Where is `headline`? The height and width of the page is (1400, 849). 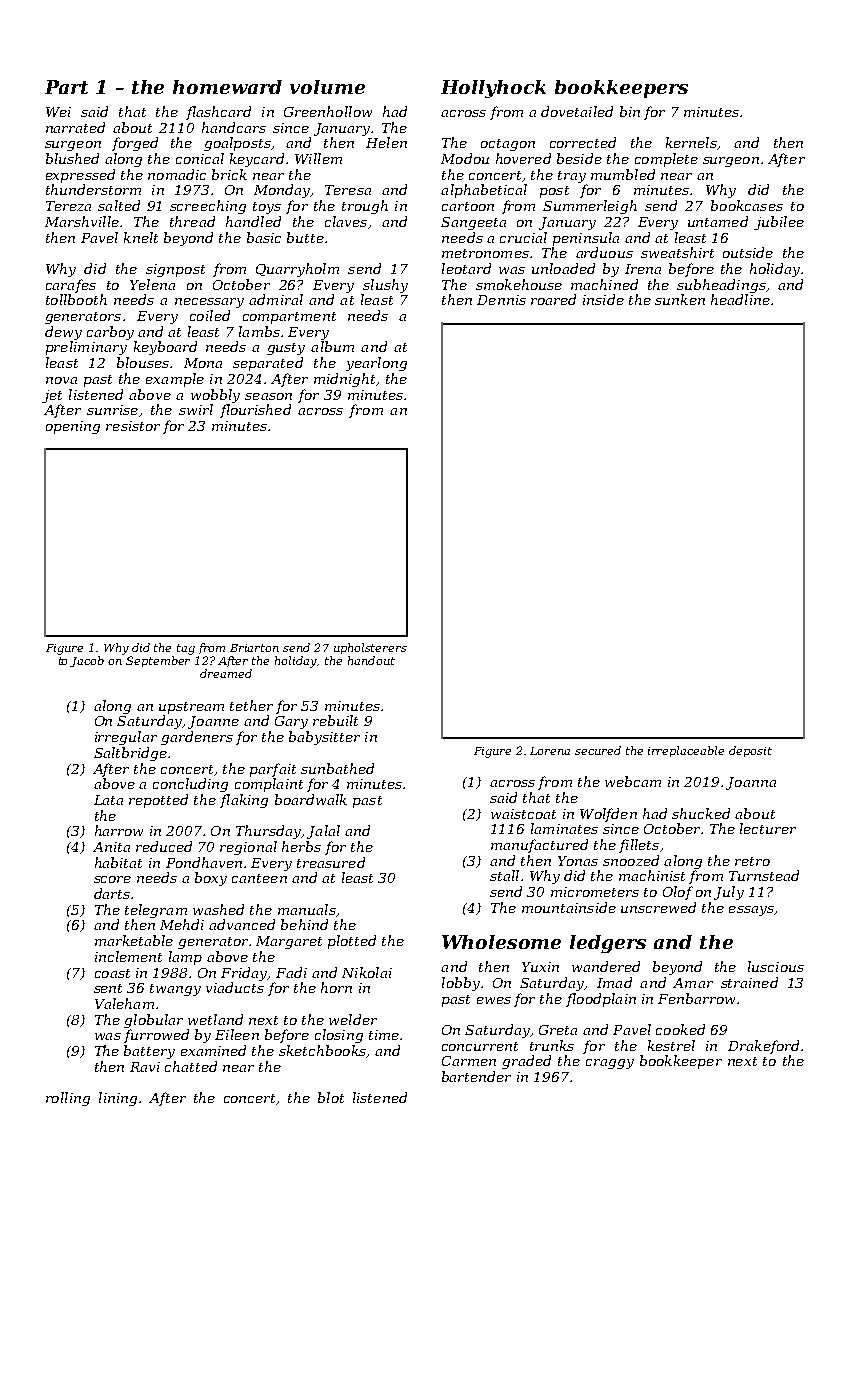 headline is located at coordinates (740, 299).
